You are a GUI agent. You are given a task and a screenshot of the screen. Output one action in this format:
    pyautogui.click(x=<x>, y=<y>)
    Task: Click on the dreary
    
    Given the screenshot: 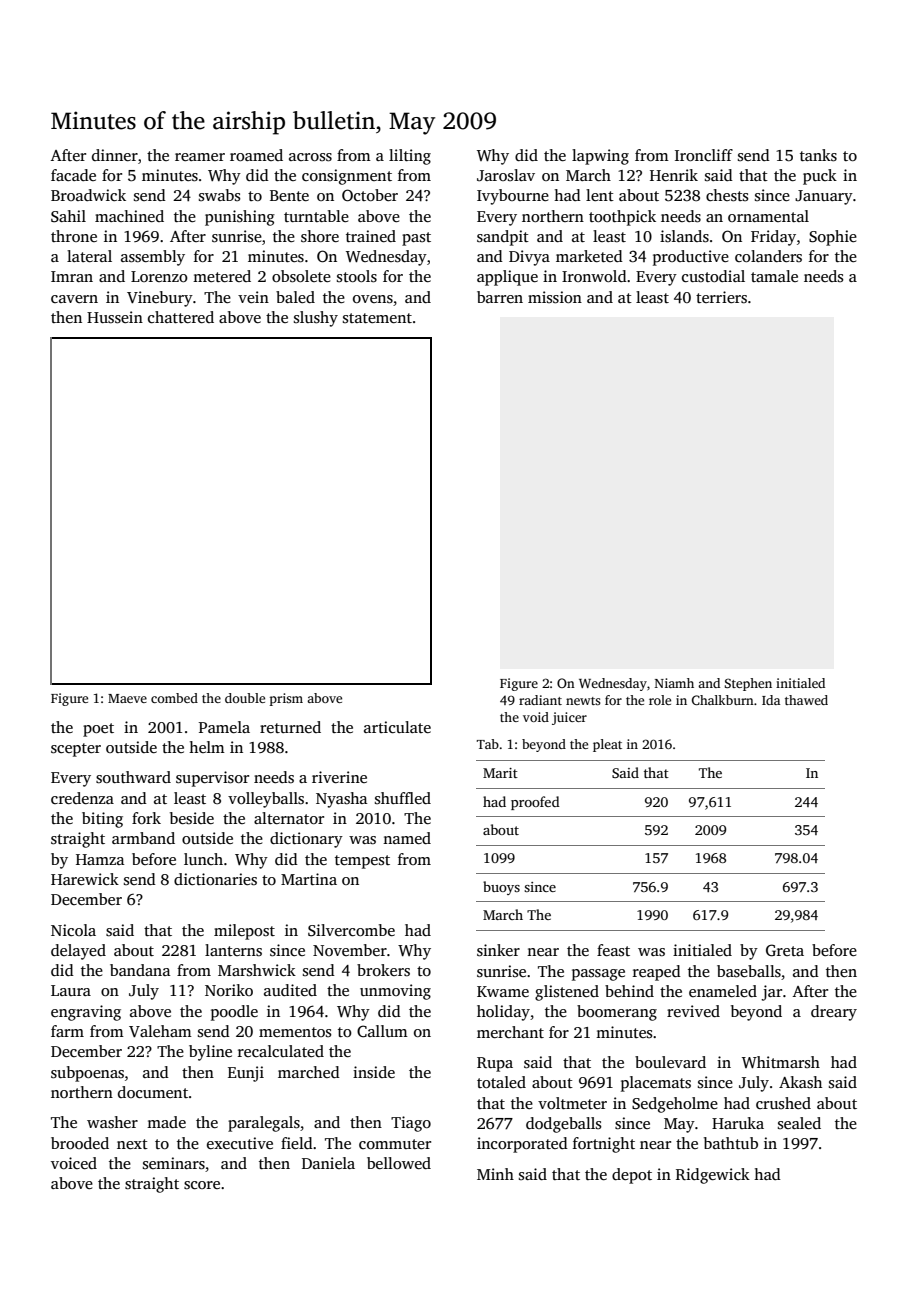 What is the action you would take?
    pyautogui.click(x=834, y=1013)
